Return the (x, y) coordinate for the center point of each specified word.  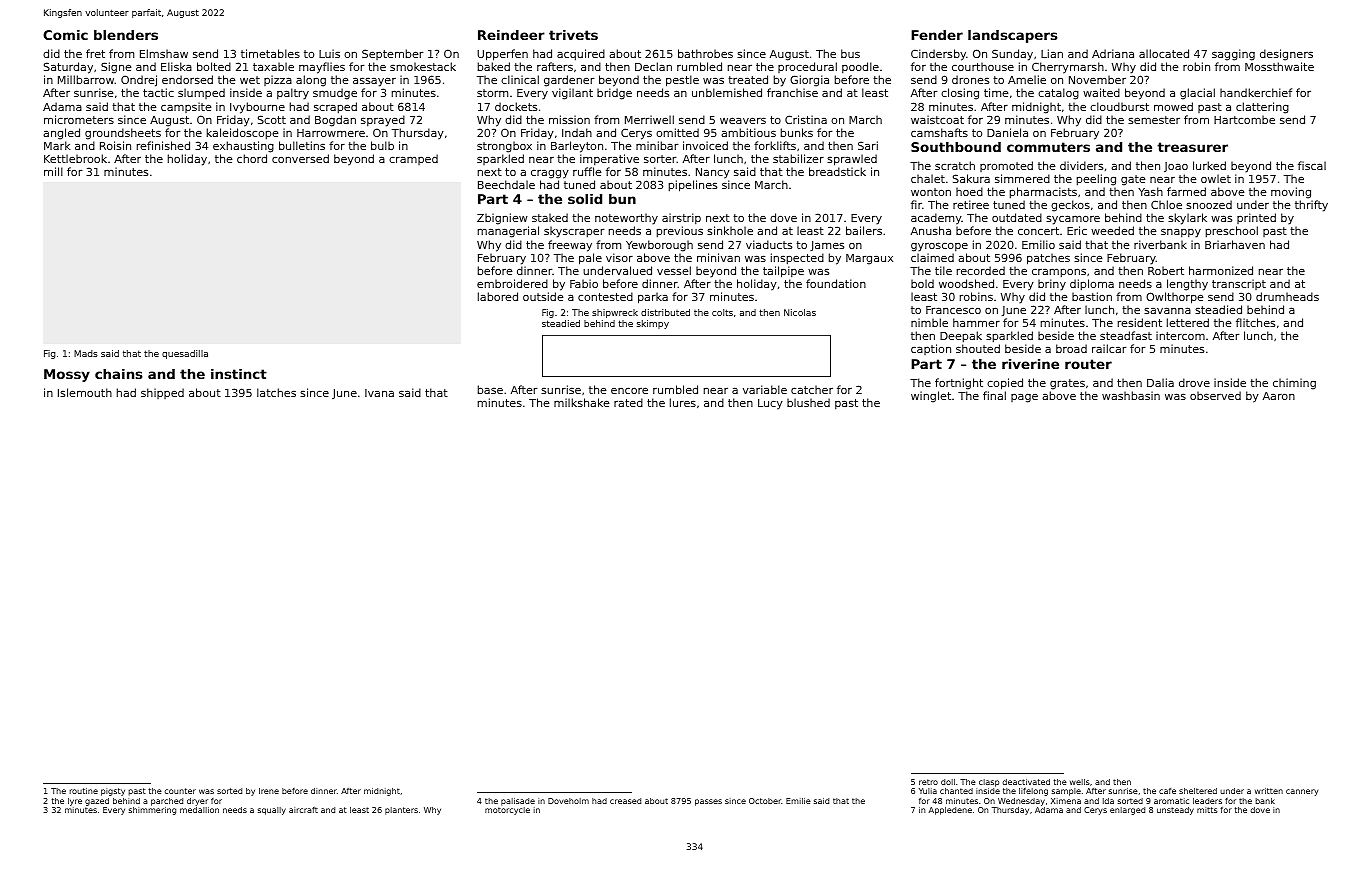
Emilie (798, 801)
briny (1052, 285)
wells (1080, 782)
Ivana (379, 393)
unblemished (727, 92)
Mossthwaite (1279, 66)
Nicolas (800, 312)
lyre (75, 802)
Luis (329, 53)
